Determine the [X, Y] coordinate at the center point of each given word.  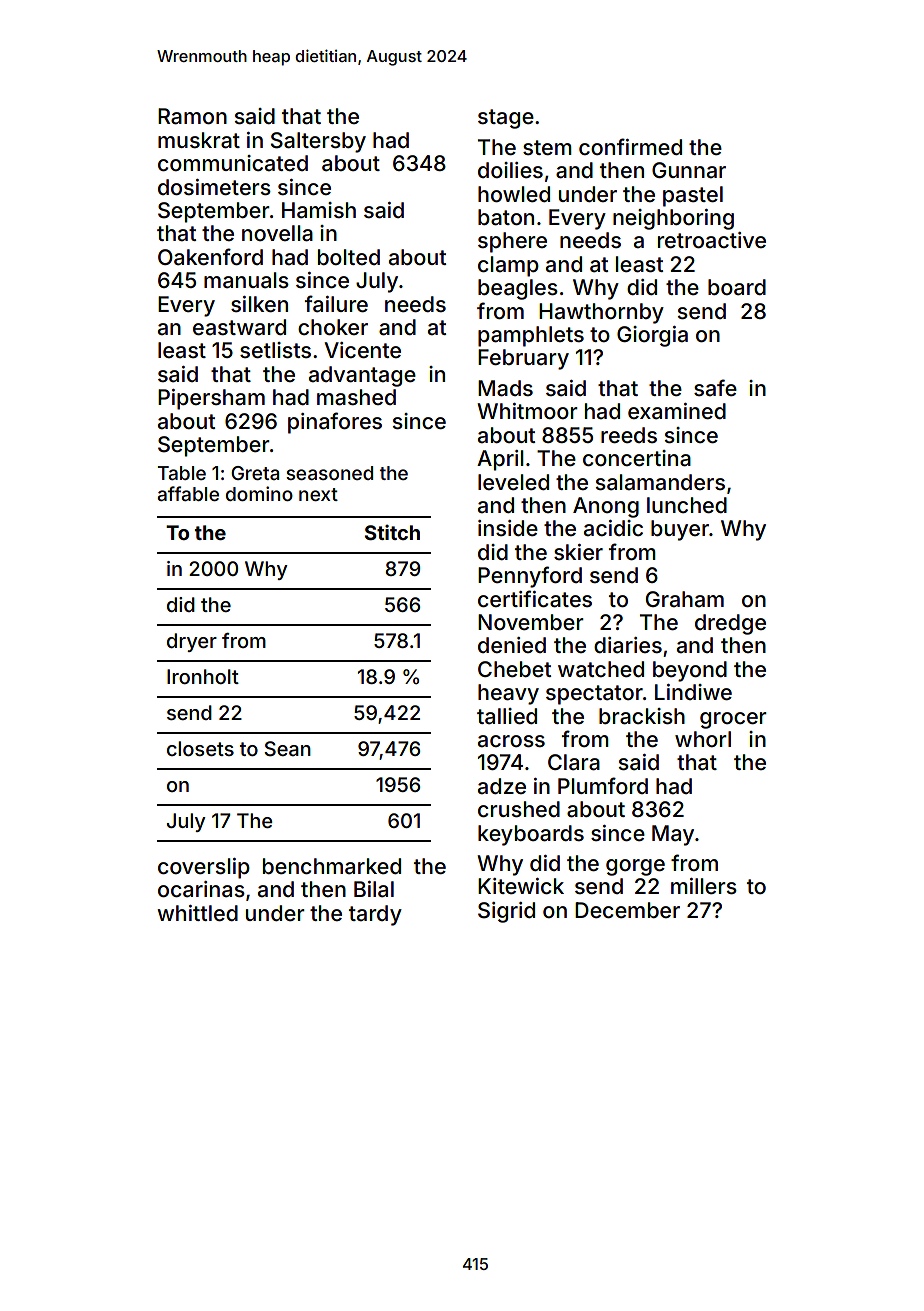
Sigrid [506, 912]
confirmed [630, 146]
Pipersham [211, 399]
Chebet [514, 669]
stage [506, 119]
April [500, 460]
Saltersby [318, 142]
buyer [680, 530]
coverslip [204, 868]
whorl [703, 739]
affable [188, 493]
